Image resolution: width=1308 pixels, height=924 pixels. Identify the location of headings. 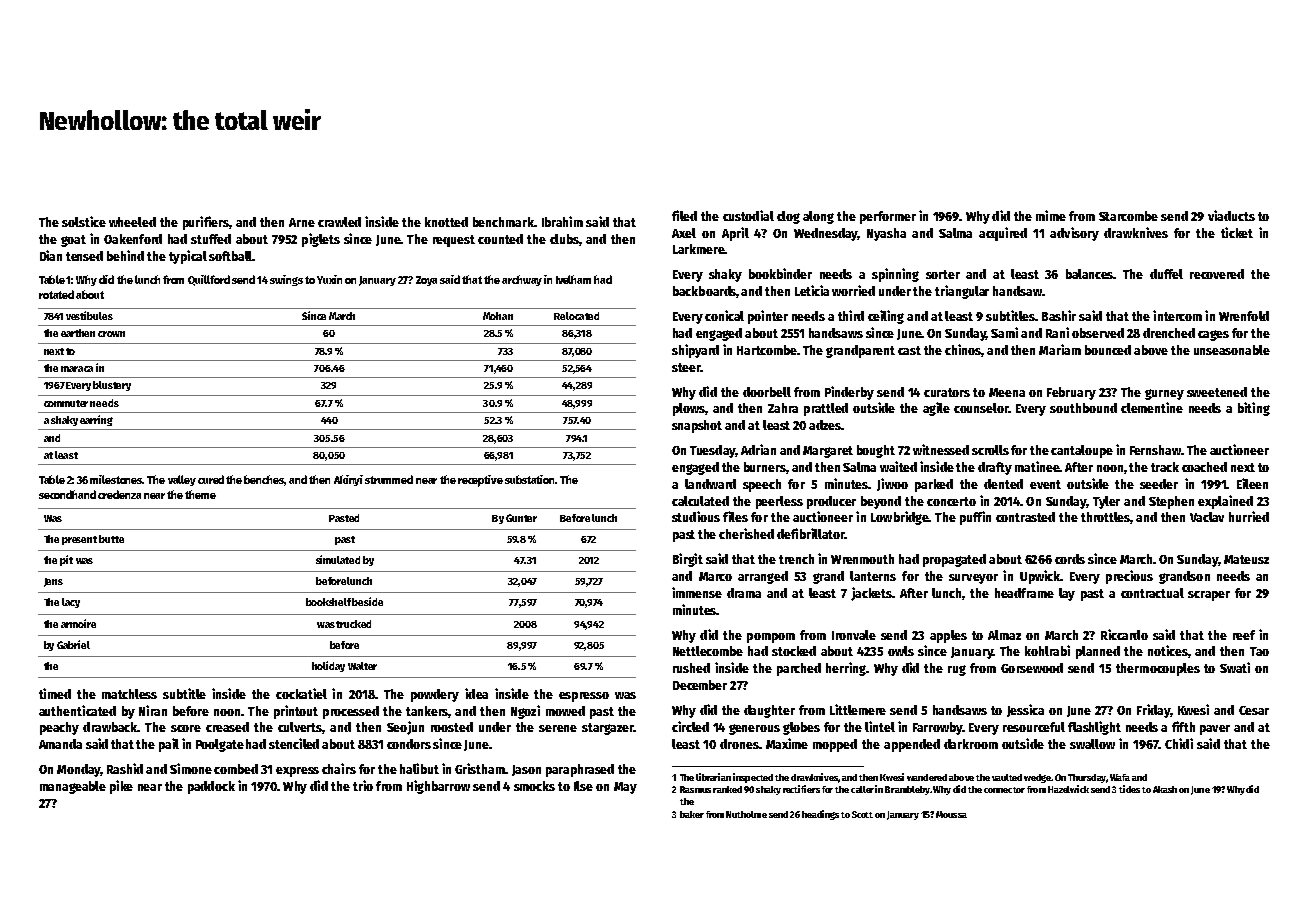
(820, 815).
